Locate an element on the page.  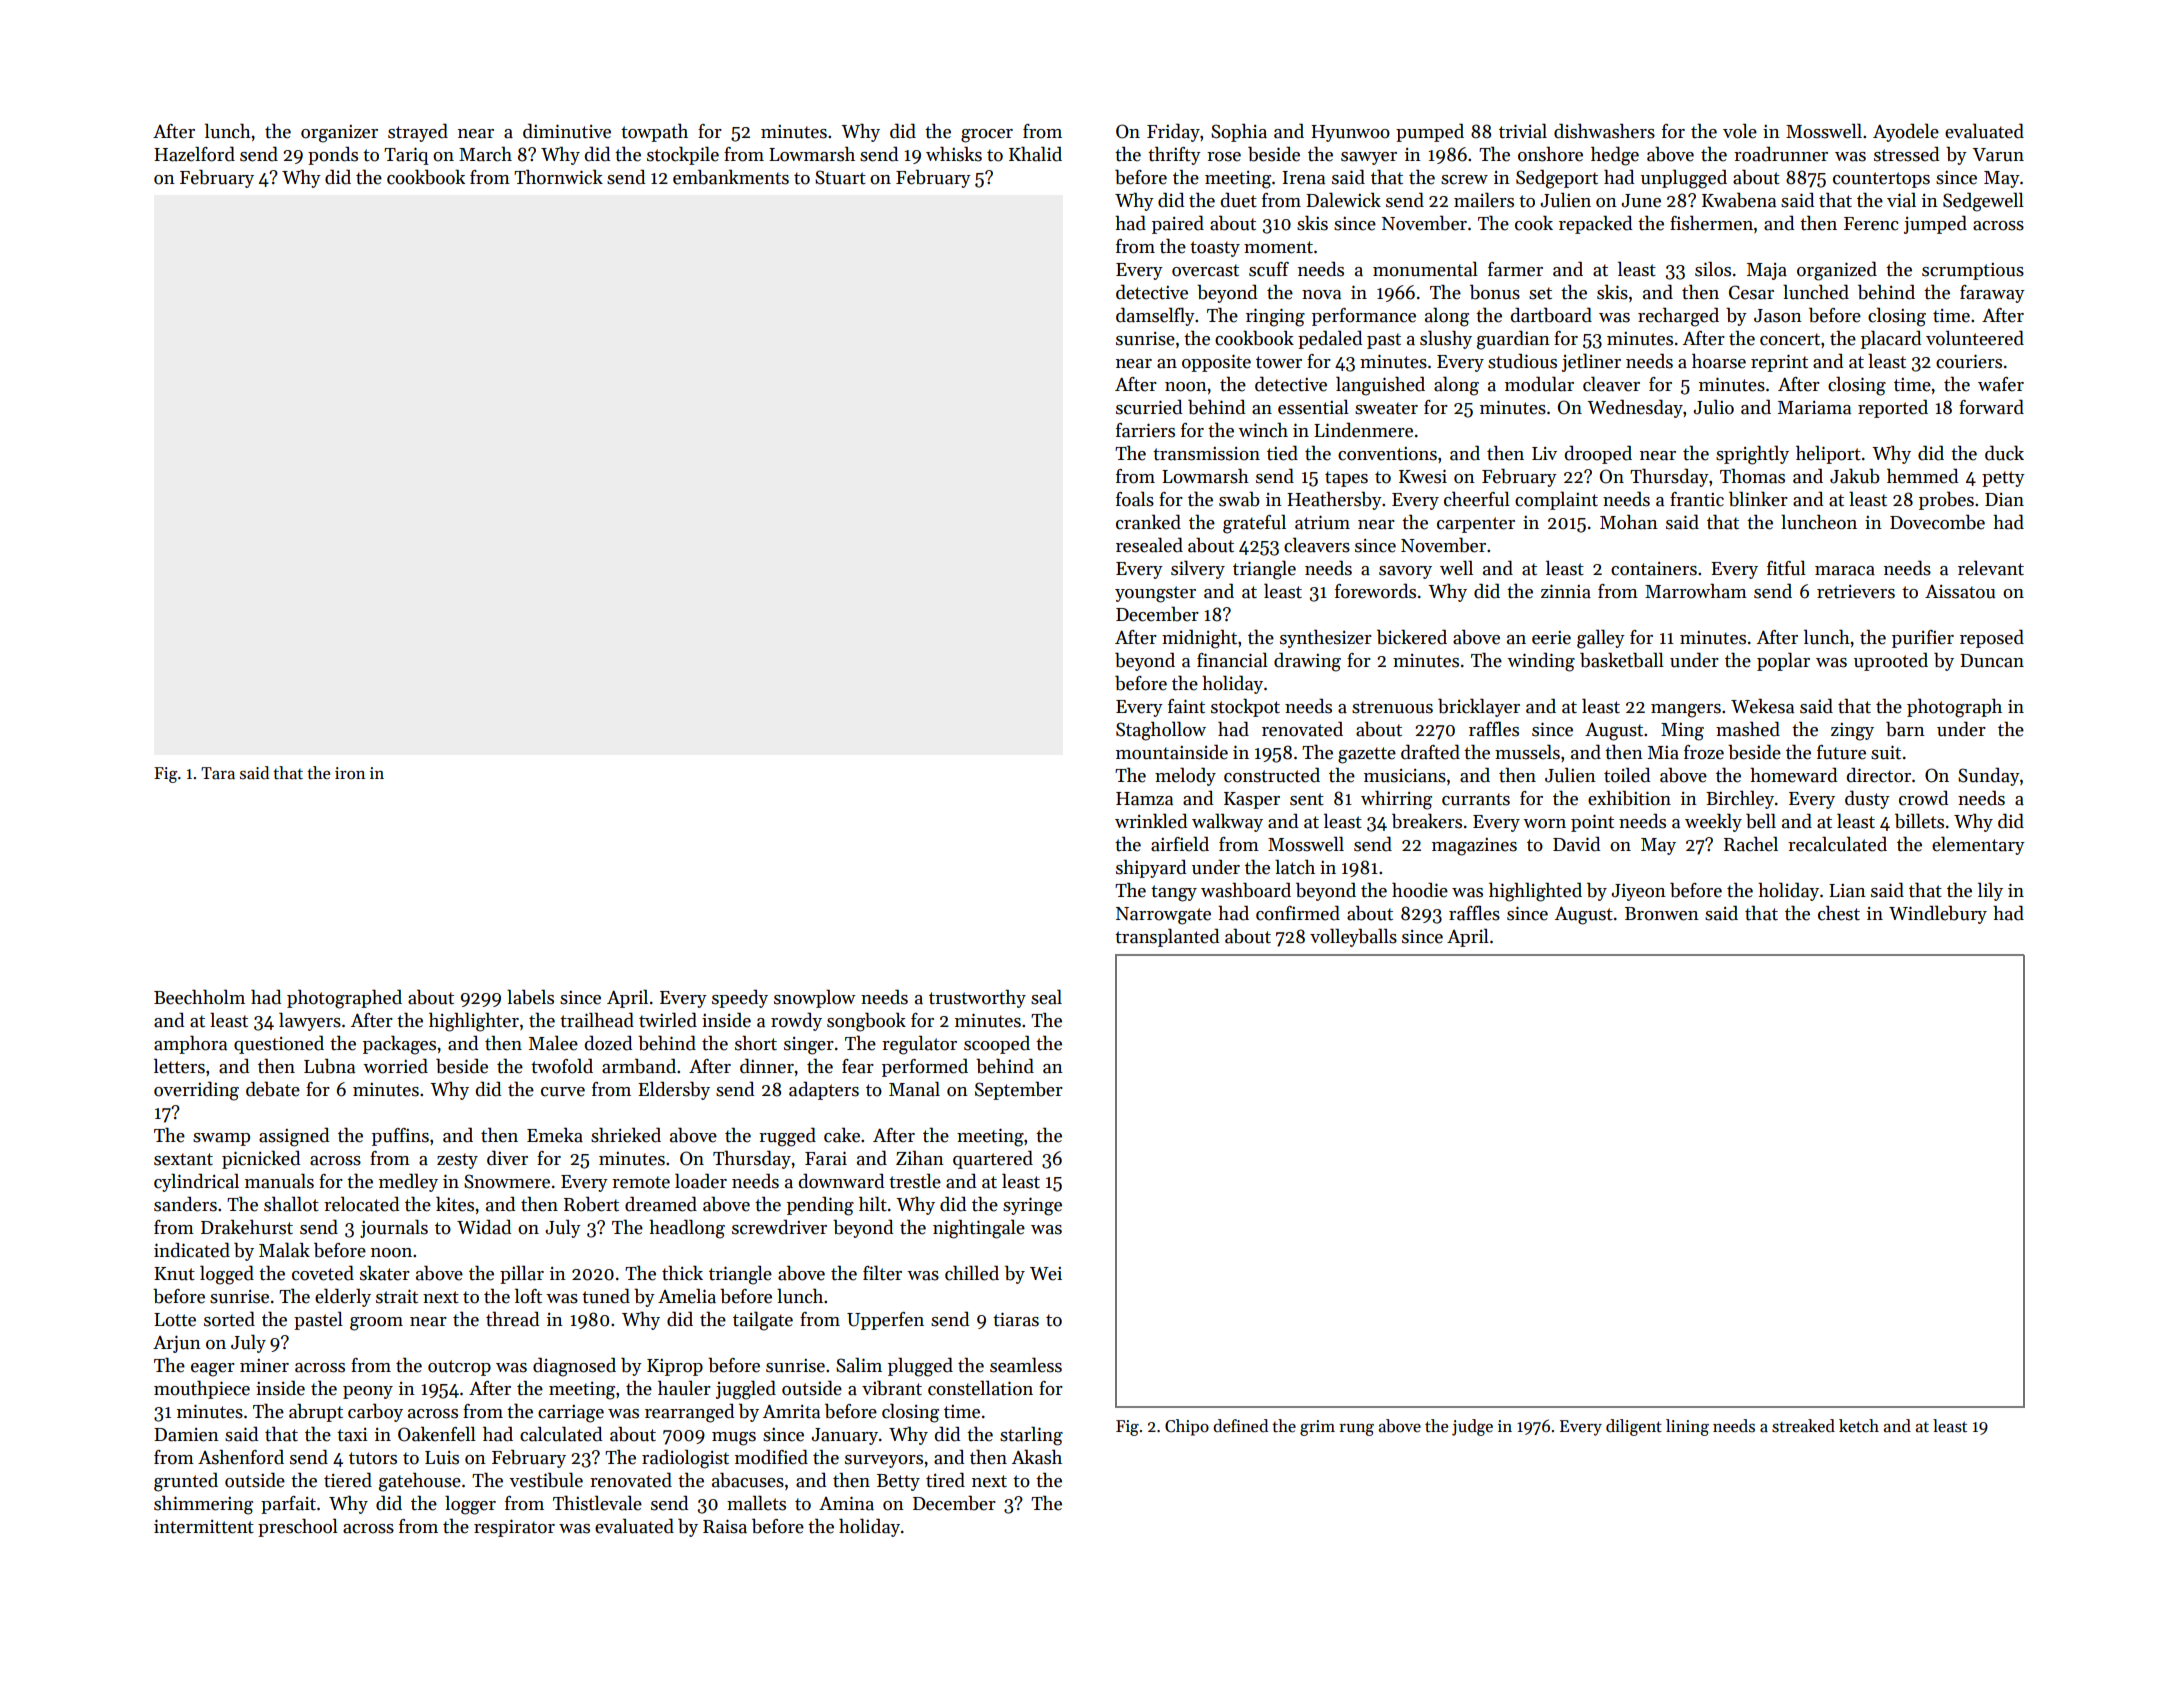
iron is located at coordinates (350, 773).
